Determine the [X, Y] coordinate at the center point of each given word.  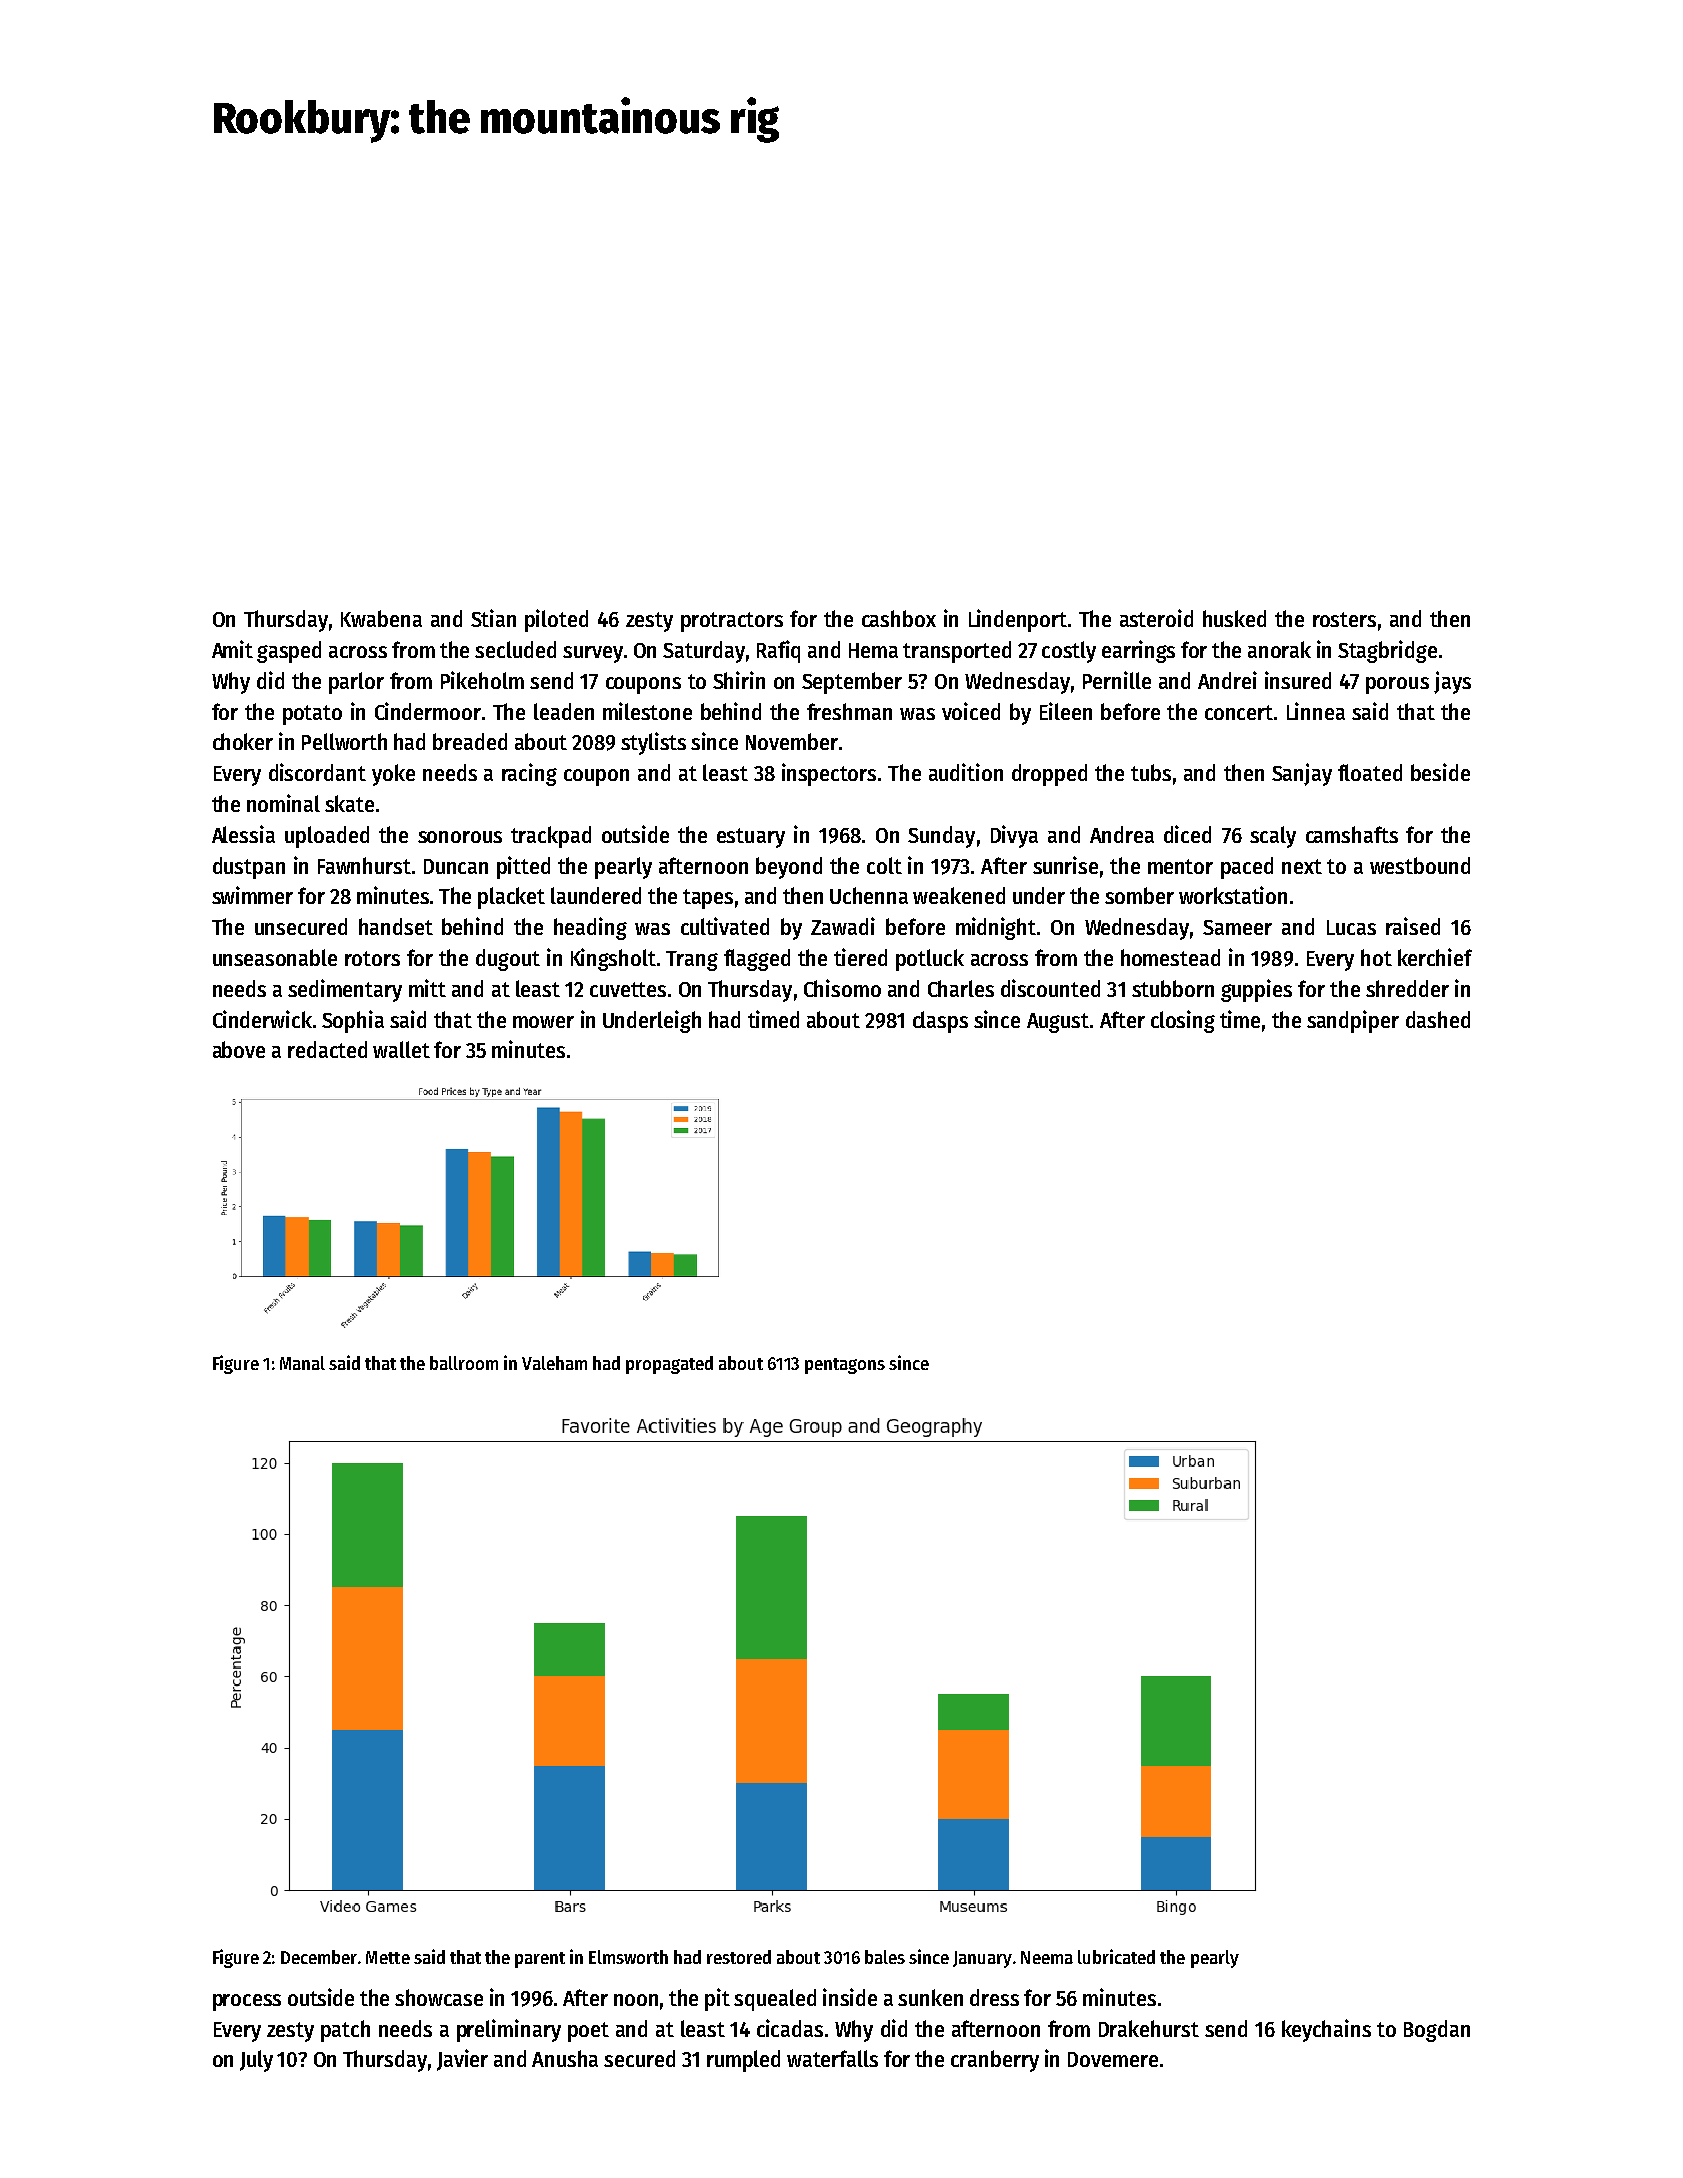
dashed [1438, 1019]
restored [739, 1957]
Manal [302, 1363]
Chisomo [842, 988]
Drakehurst [1149, 2028]
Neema [1047, 1957]
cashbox [899, 618]
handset [396, 926]
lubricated [1116, 1956]
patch [345, 2031]
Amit [232, 649]
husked [1234, 618]
